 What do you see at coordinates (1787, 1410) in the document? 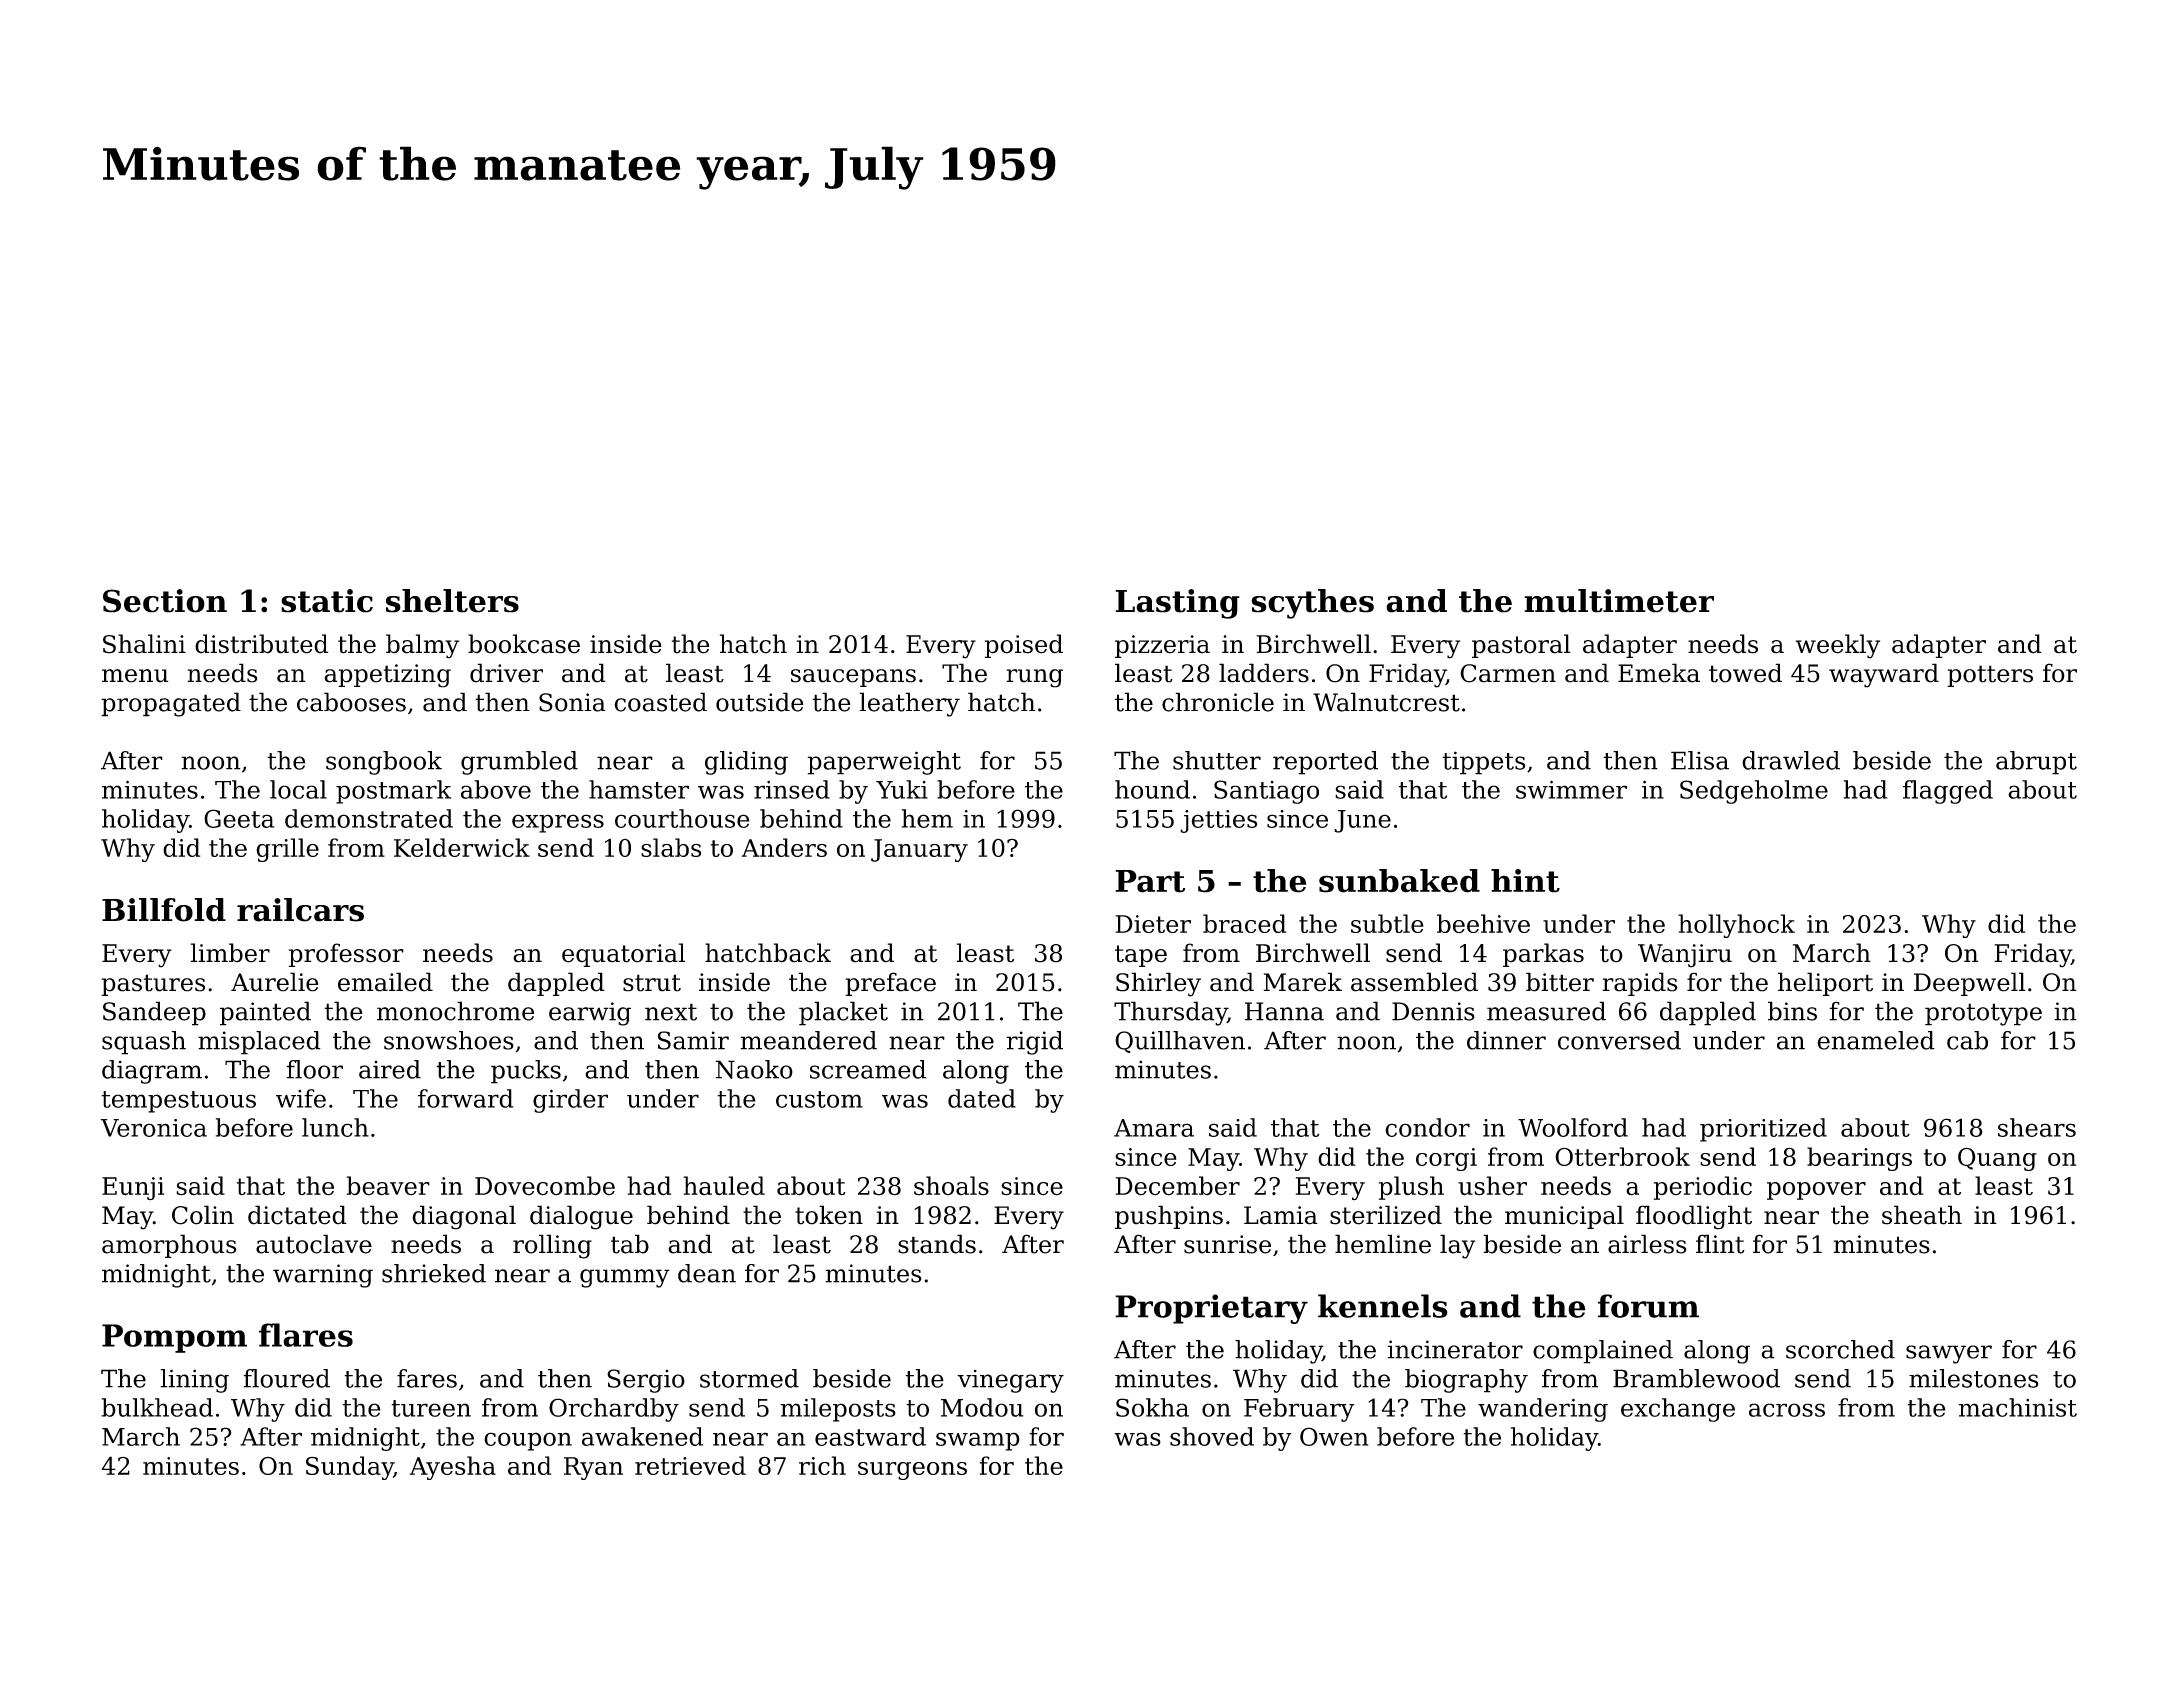
I see `across` at bounding box center [1787, 1410].
